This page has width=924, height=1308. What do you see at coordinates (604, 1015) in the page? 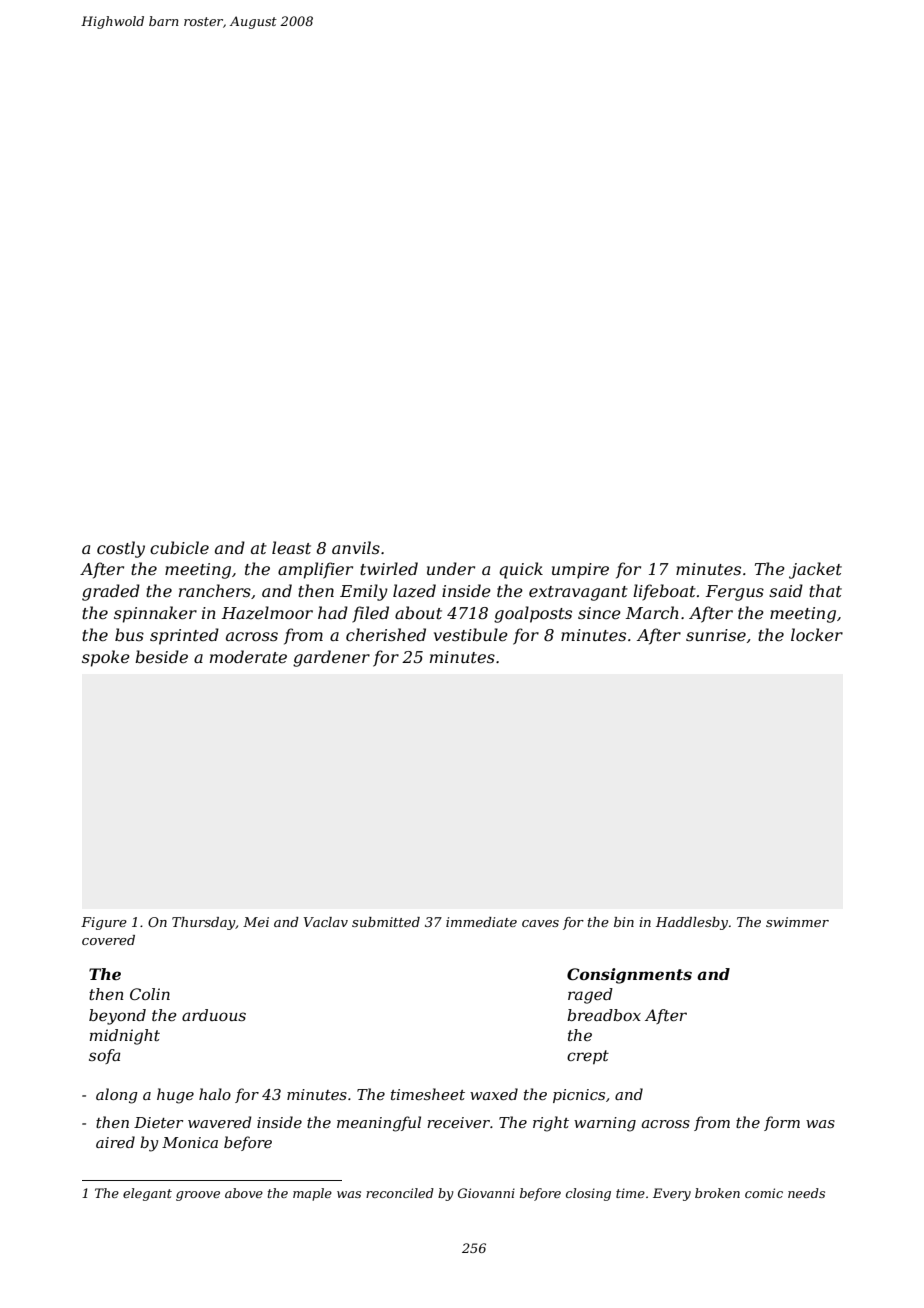
I see `breadbox` at bounding box center [604, 1015].
